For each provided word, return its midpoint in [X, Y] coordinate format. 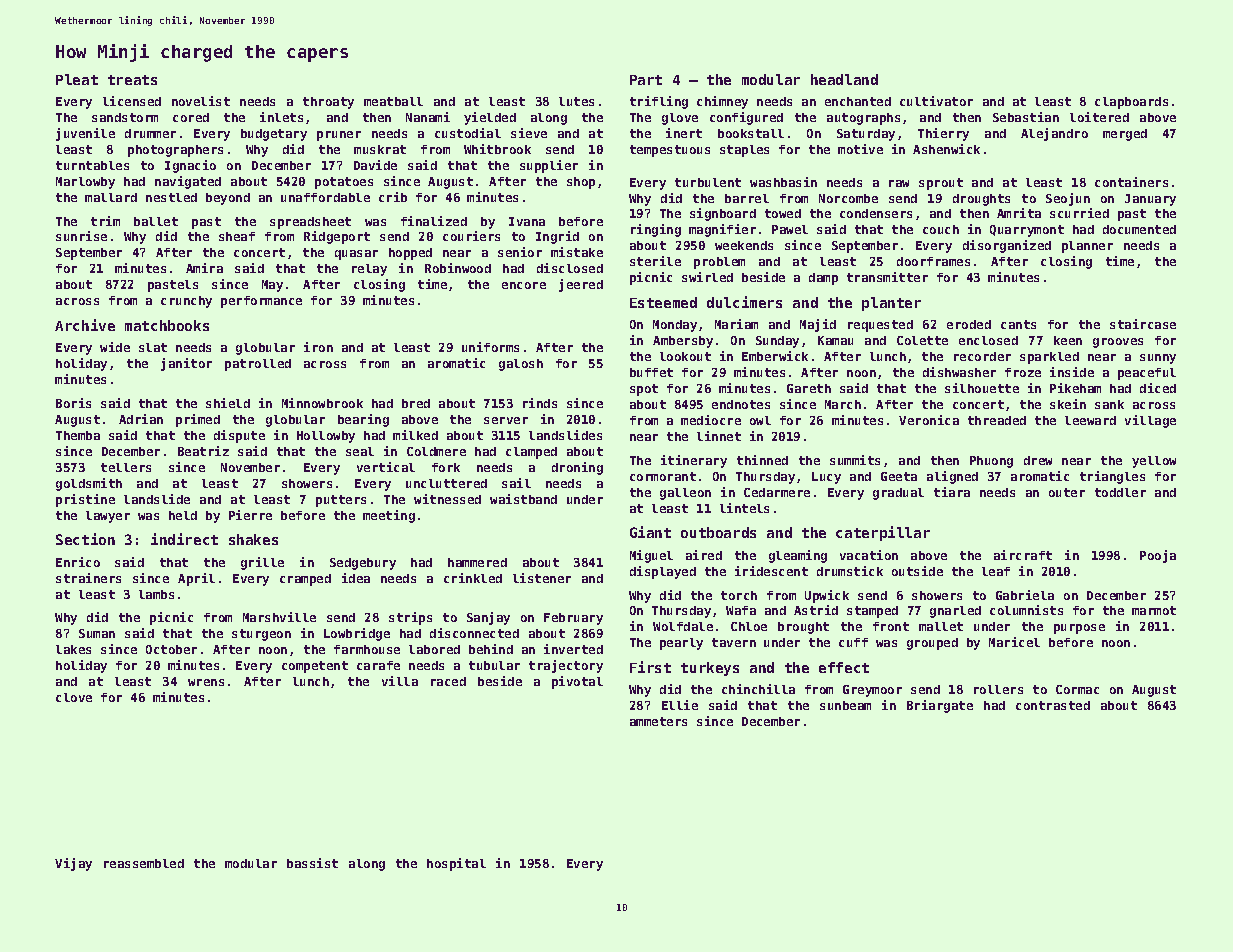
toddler [1120, 492]
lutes [576, 101]
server [506, 420]
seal [360, 451]
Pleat [77, 79]
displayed [663, 572]
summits [855, 460]
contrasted [1053, 705]
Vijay [73, 864]
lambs [156, 594]
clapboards [1131, 103]
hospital [456, 864]
